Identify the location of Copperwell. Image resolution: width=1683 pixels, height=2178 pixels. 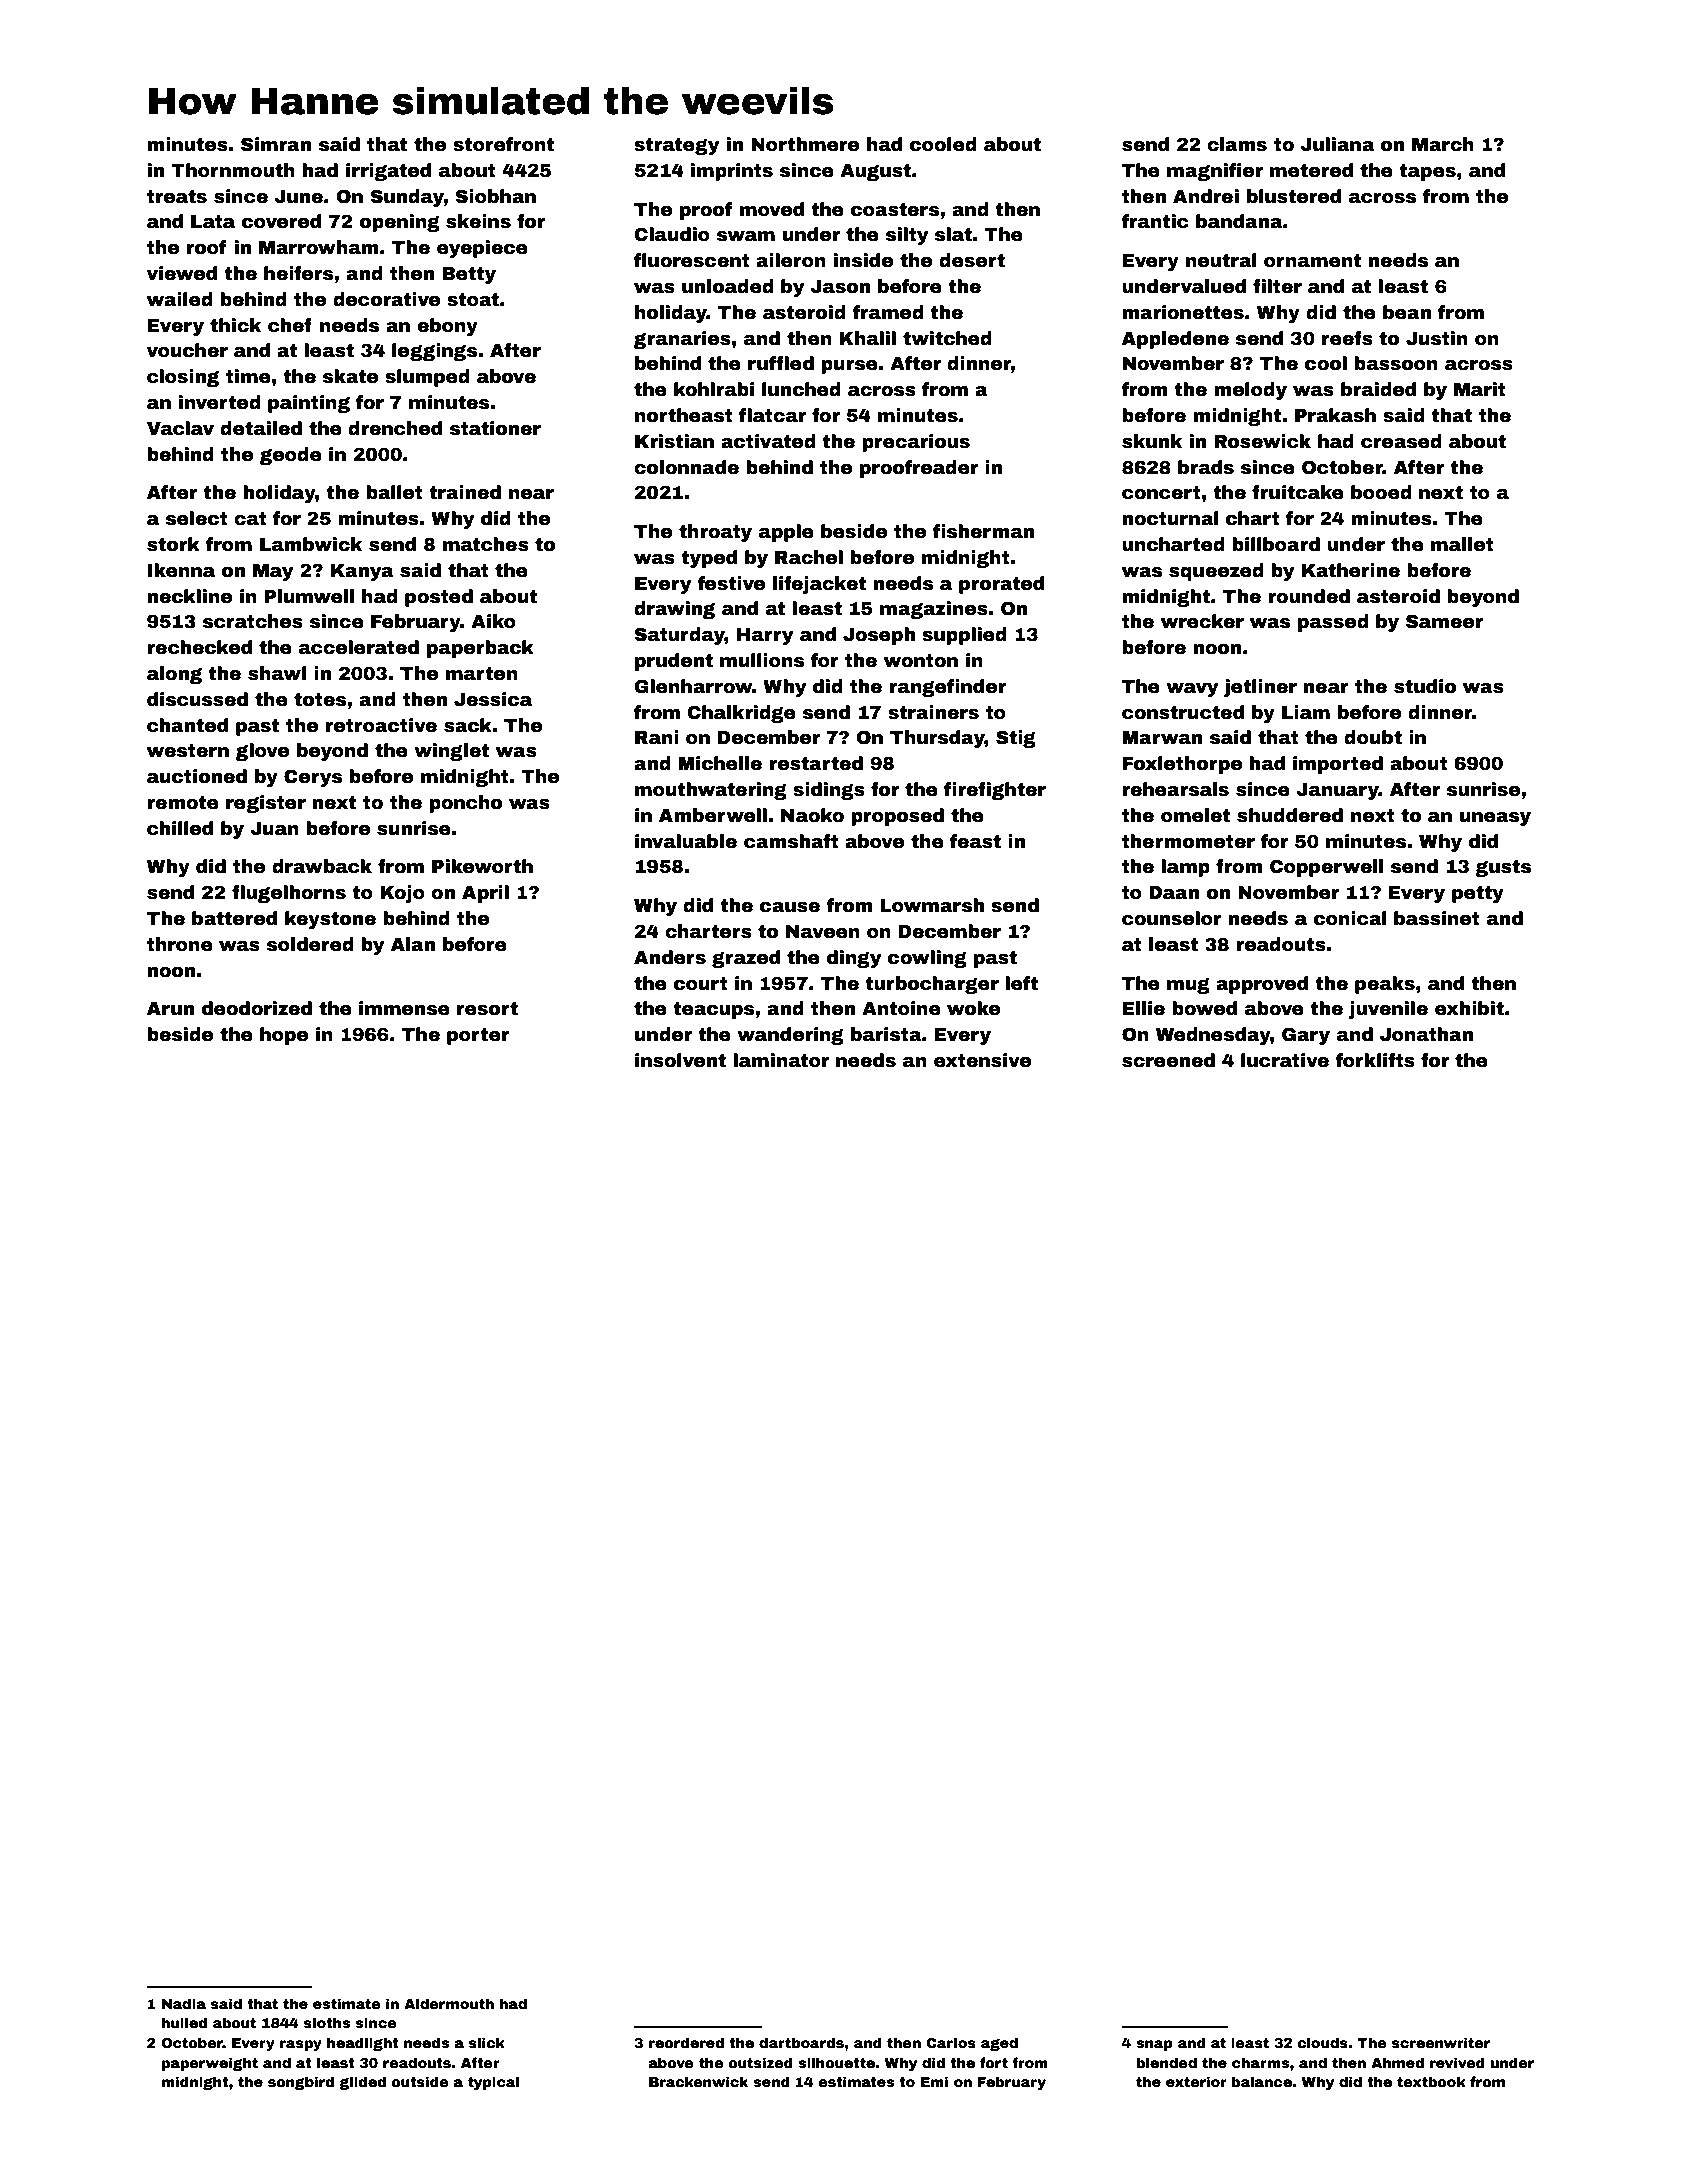
(1326, 868).
